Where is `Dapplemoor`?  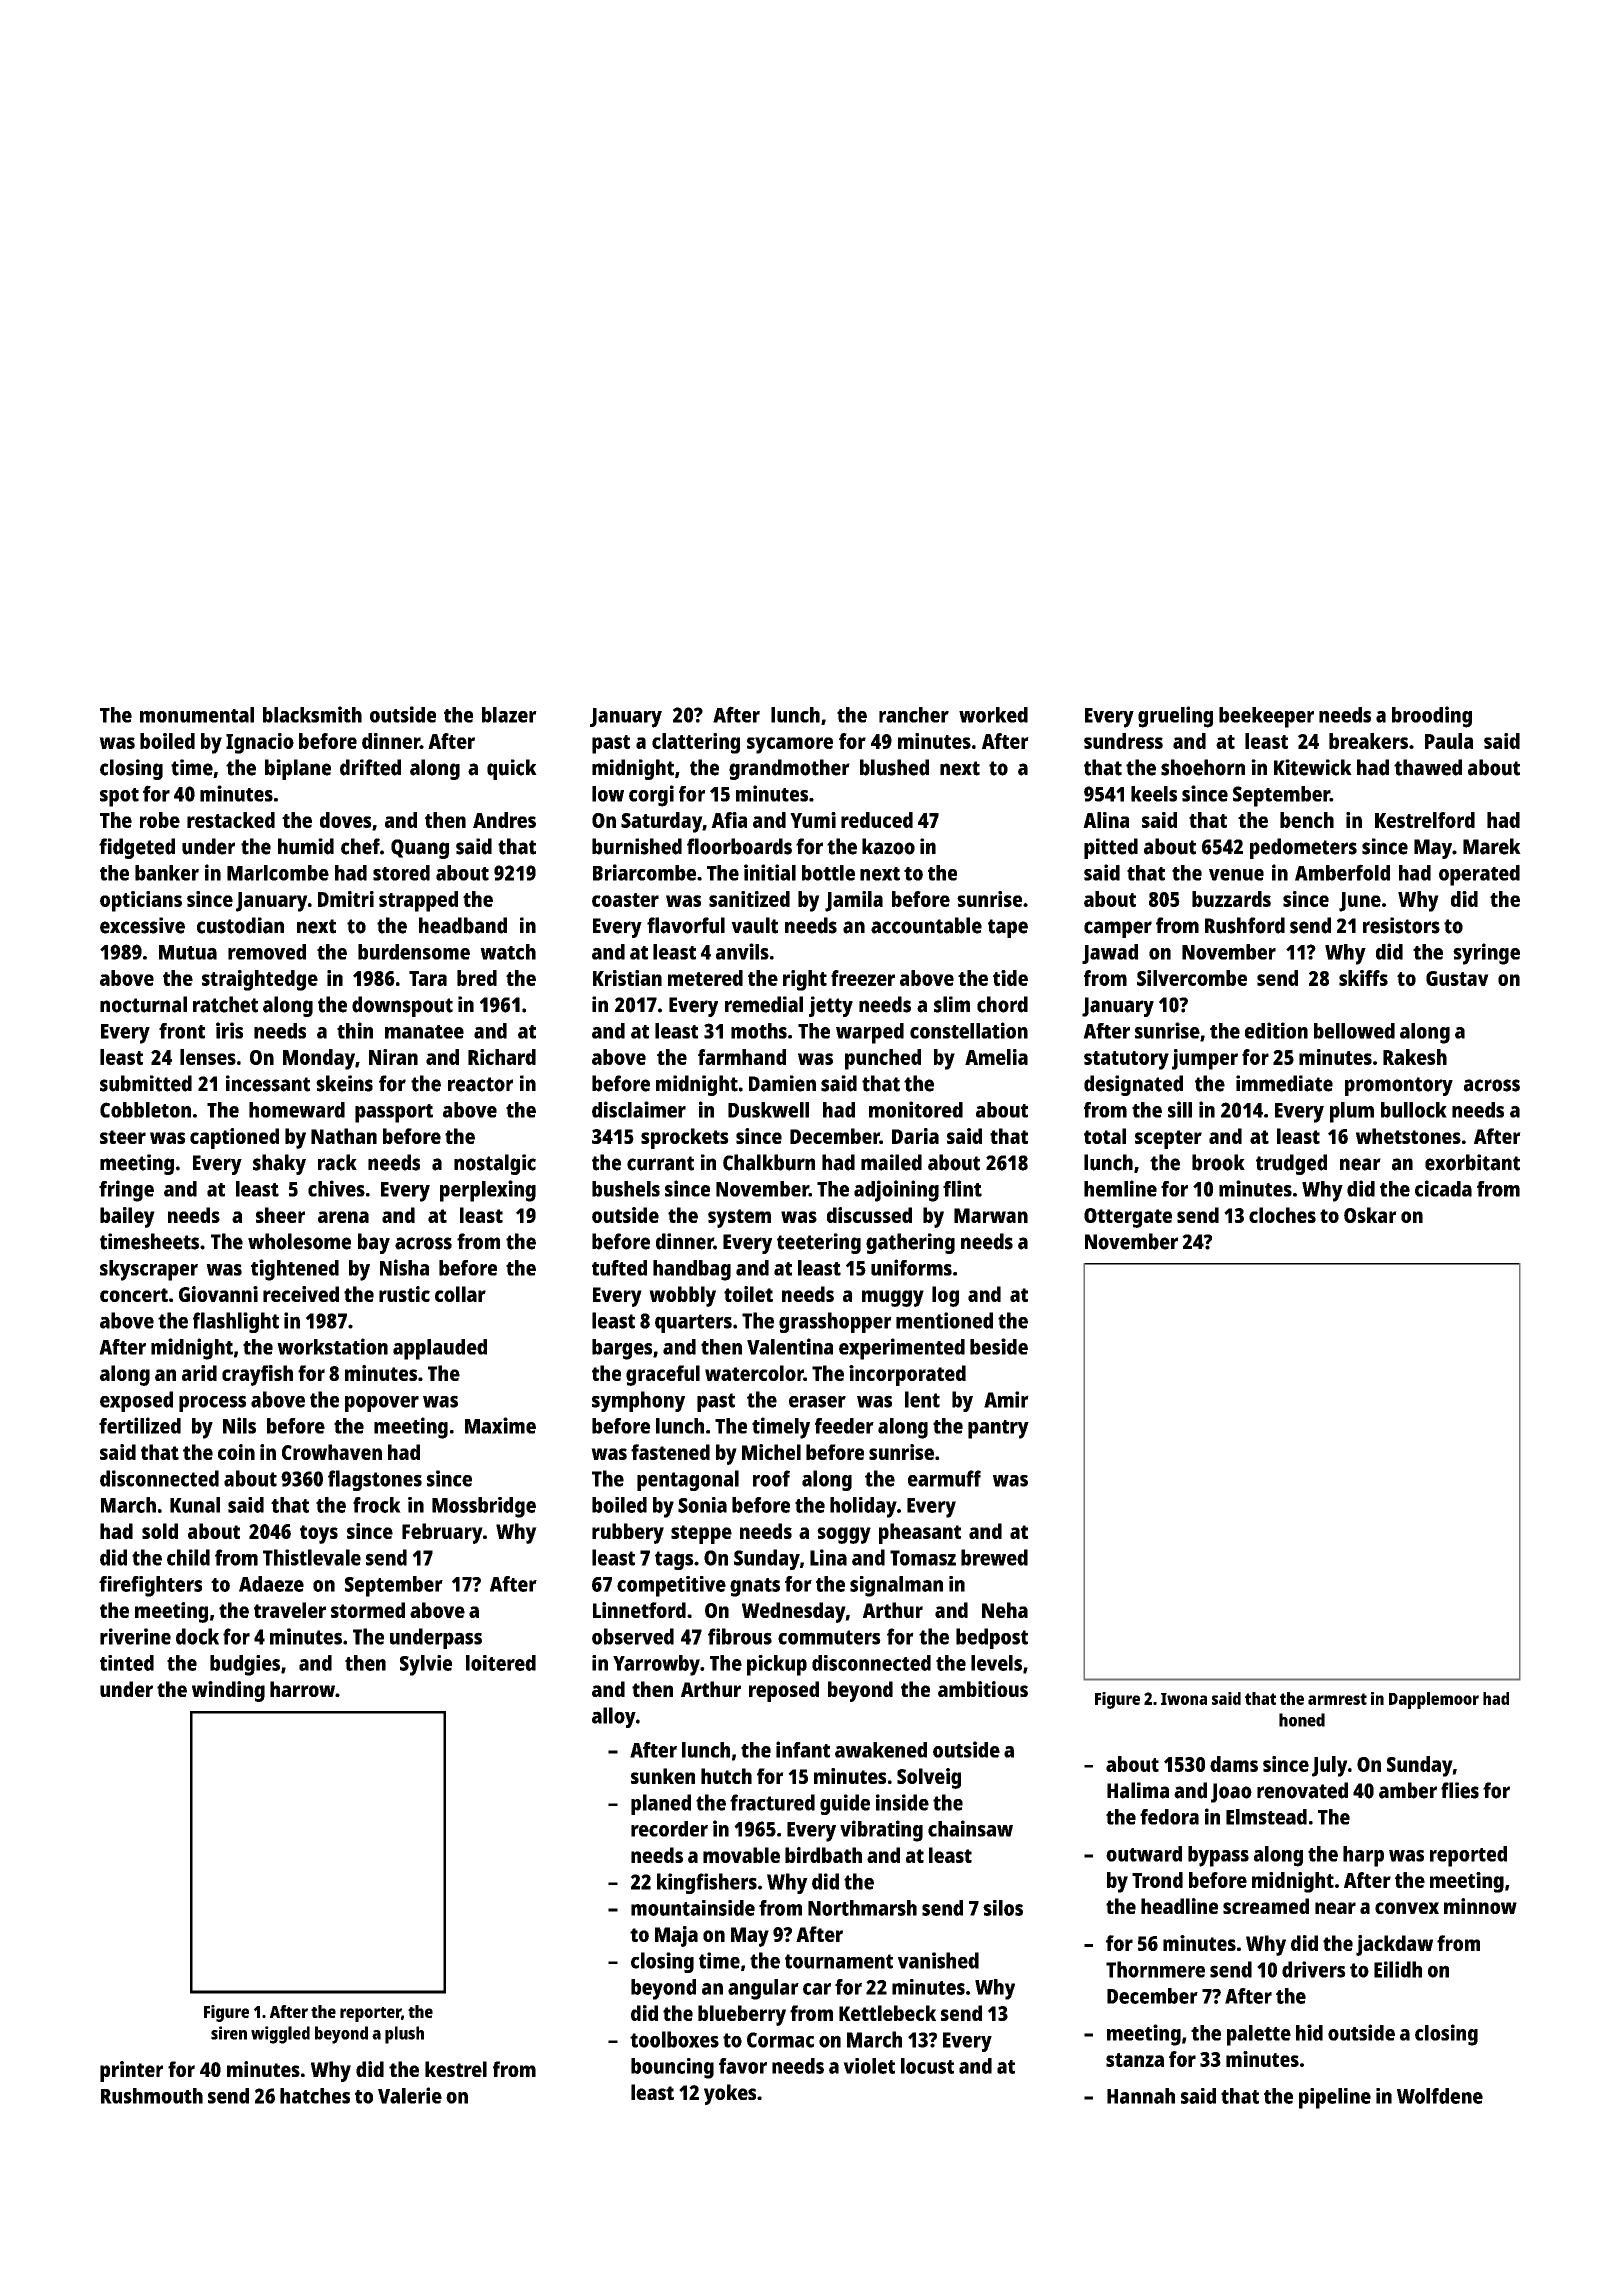 Dapplemoor is located at coordinates (1434, 1700).
